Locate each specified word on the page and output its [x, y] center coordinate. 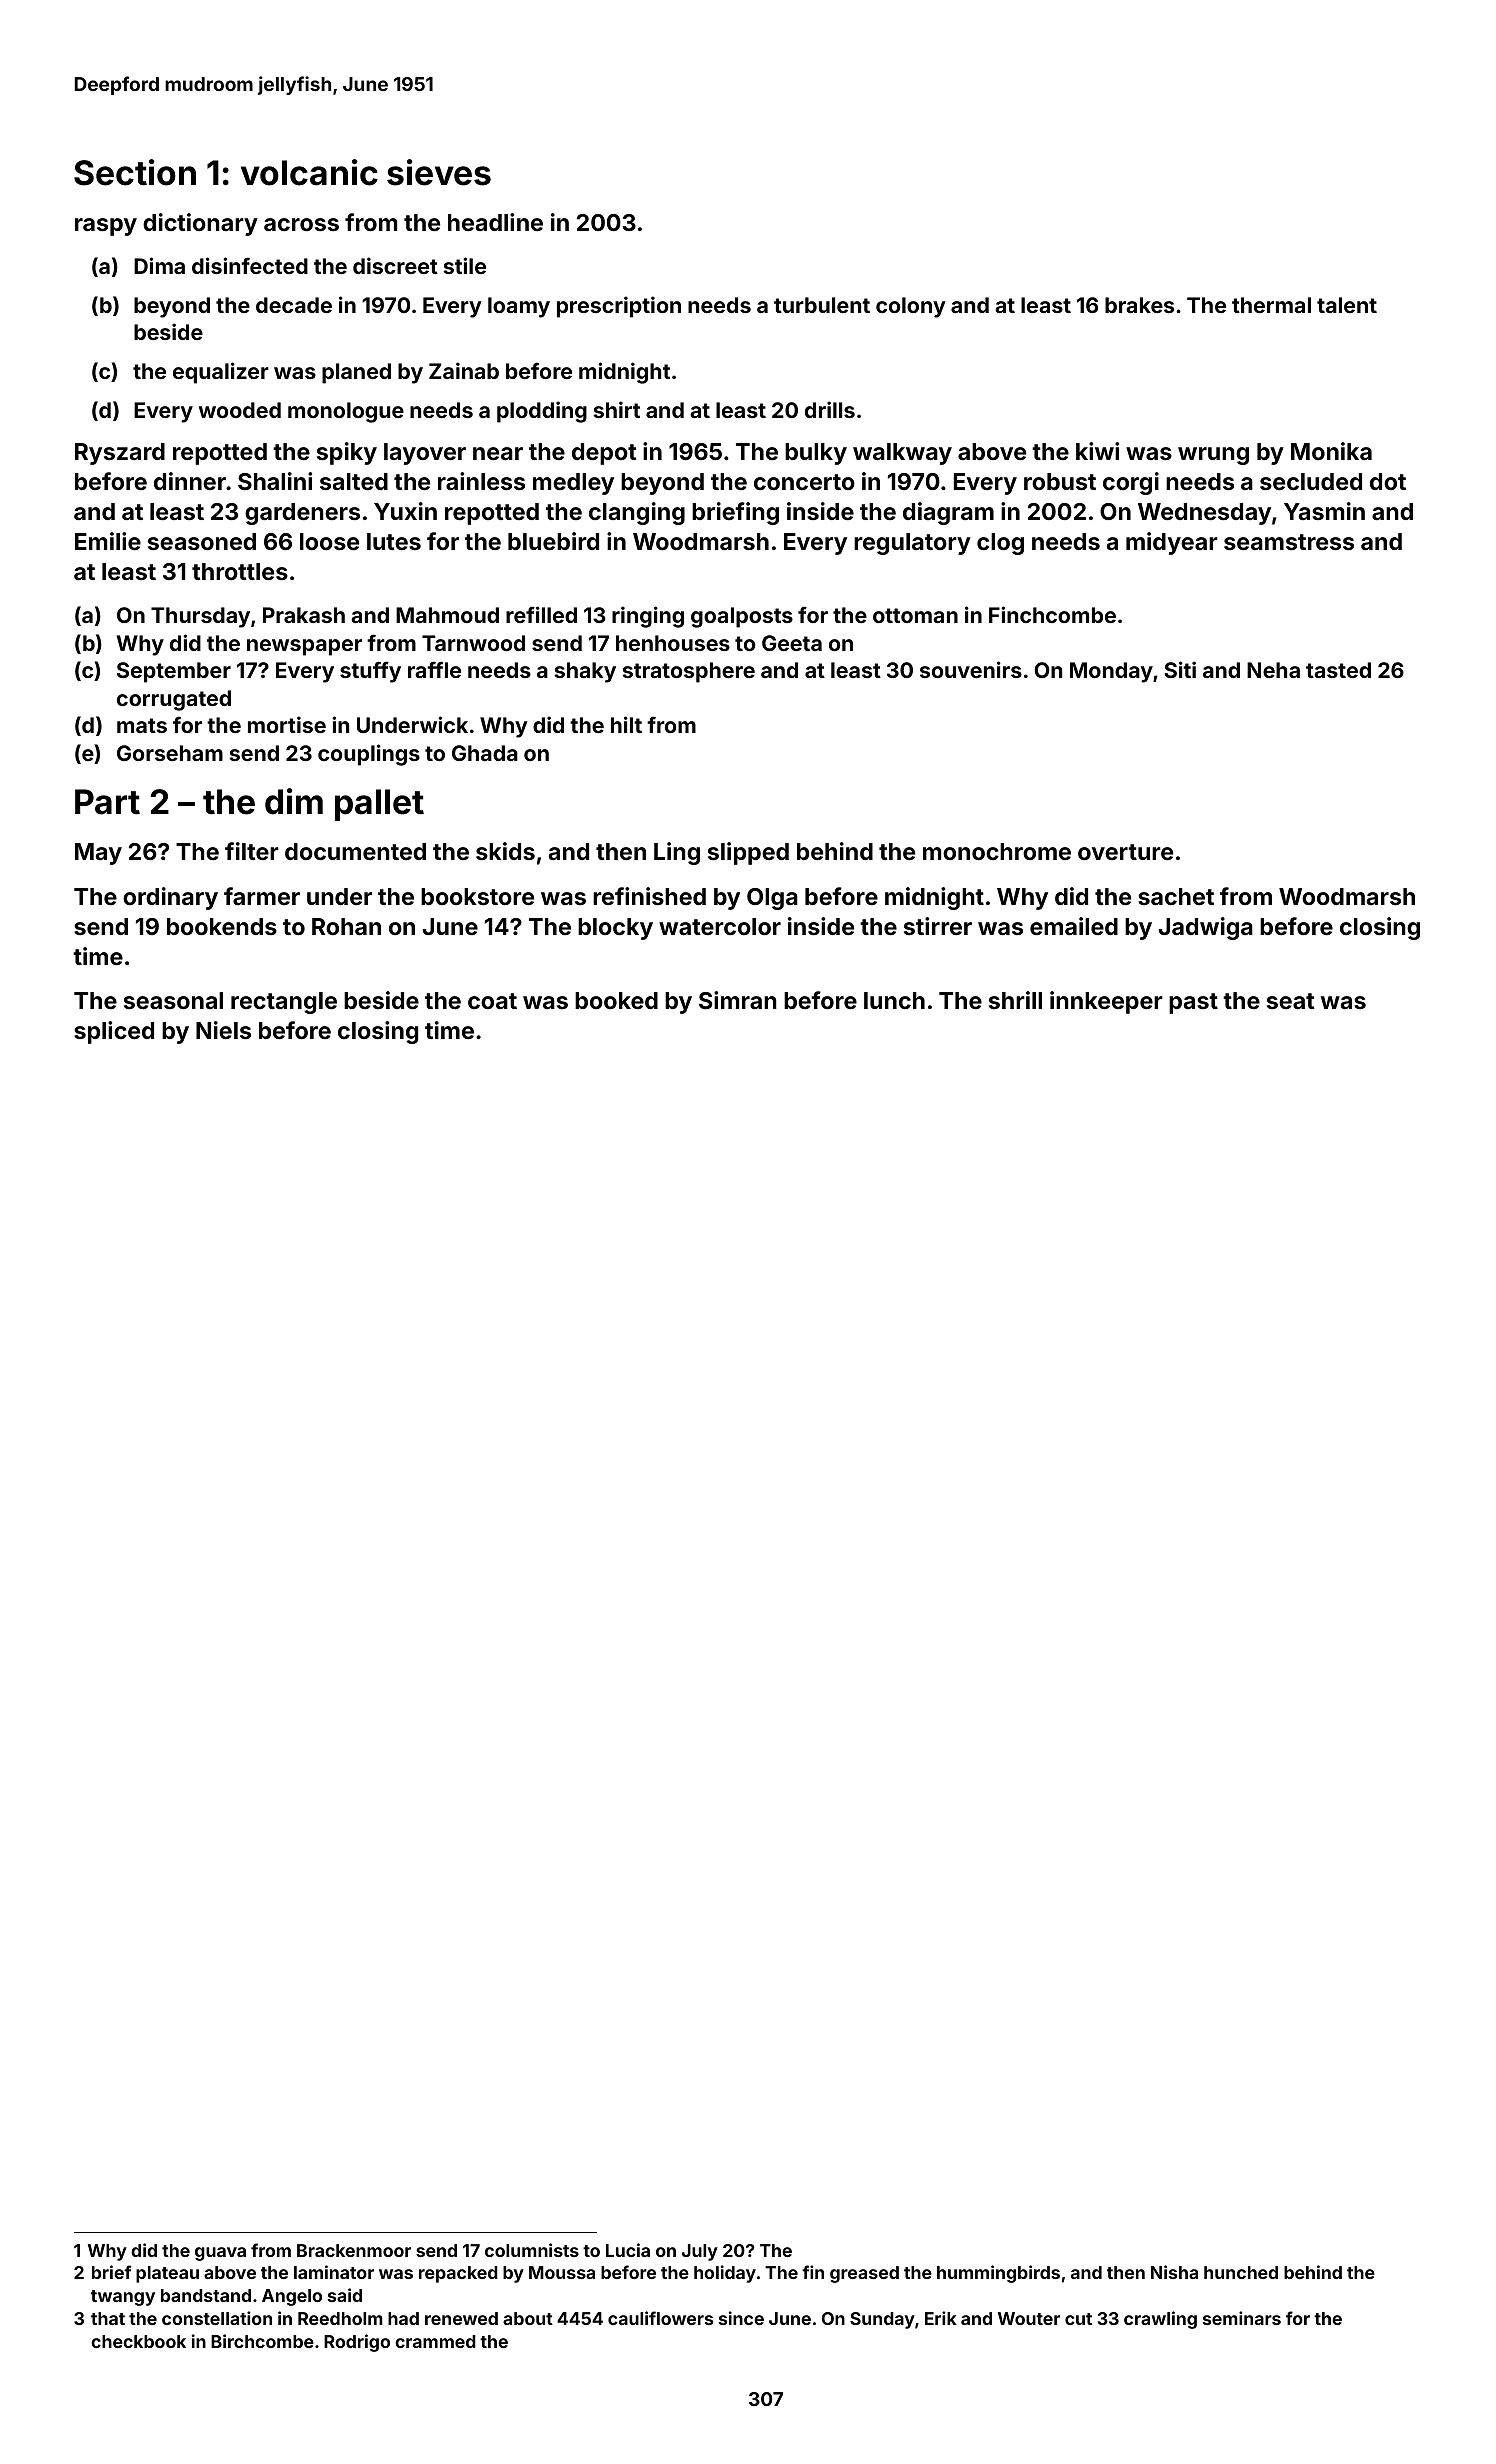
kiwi [1097, 451]
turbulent [822, 305]
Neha [1273, 670]
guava [220, 2254]
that [108, 2318]
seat [1290, 1001]
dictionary [200, 224]
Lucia [628, 2250]
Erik [941, 2318]
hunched [1241, 2272]
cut [1078, 2319]
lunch [894, 1000]
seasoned [202, 541]
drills [830, 409]
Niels [223, 1030]
